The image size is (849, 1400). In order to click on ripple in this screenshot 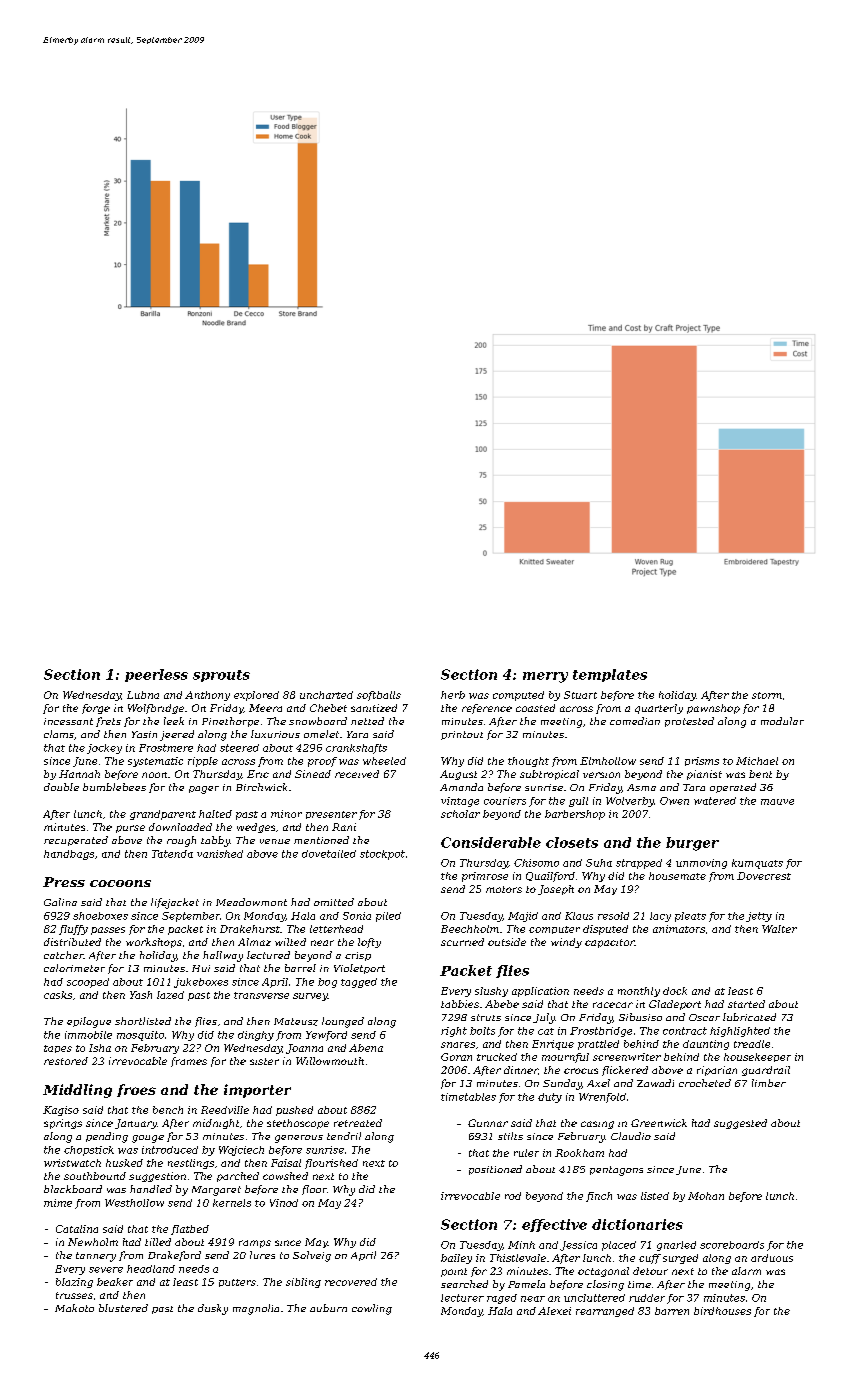, I will do `click(203, 762)`.
